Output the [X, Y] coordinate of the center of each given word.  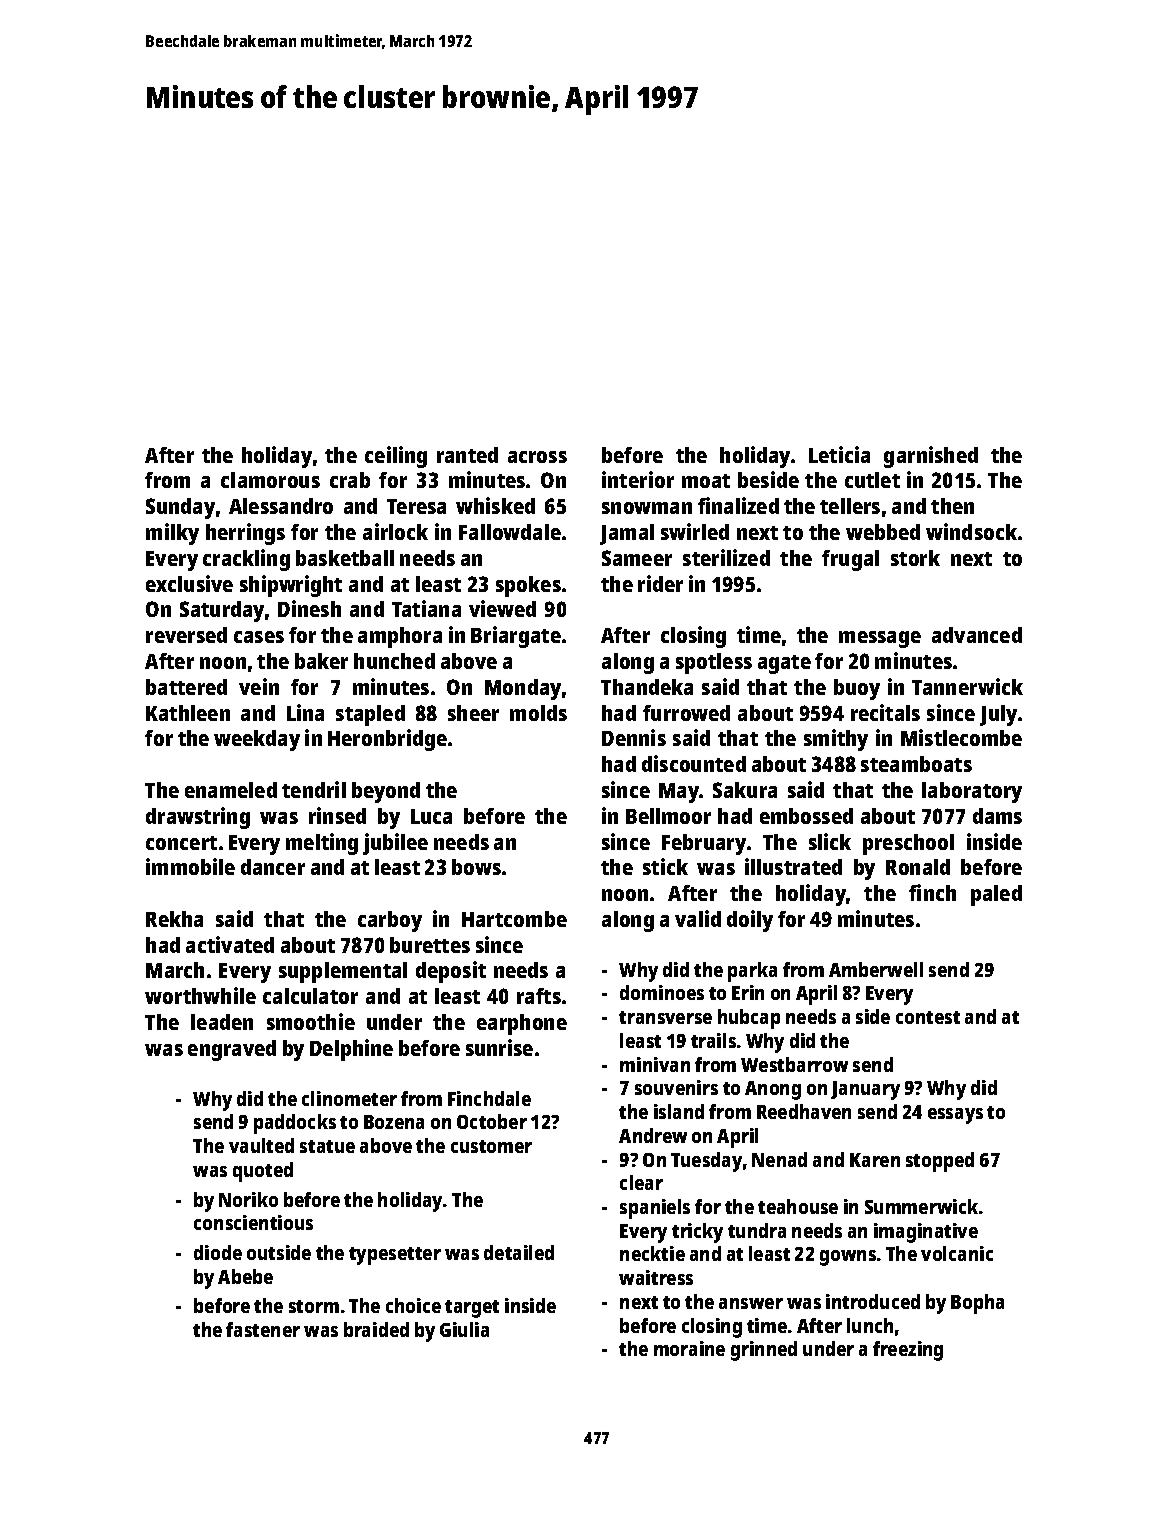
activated [230, 944]
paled [996, 895]
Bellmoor [668, 816]
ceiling [396, 457]
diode [218, 1252]
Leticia [839, 454]
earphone [522, 1024]
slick [830, 841]
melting [322, 844]
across [537, 457]
